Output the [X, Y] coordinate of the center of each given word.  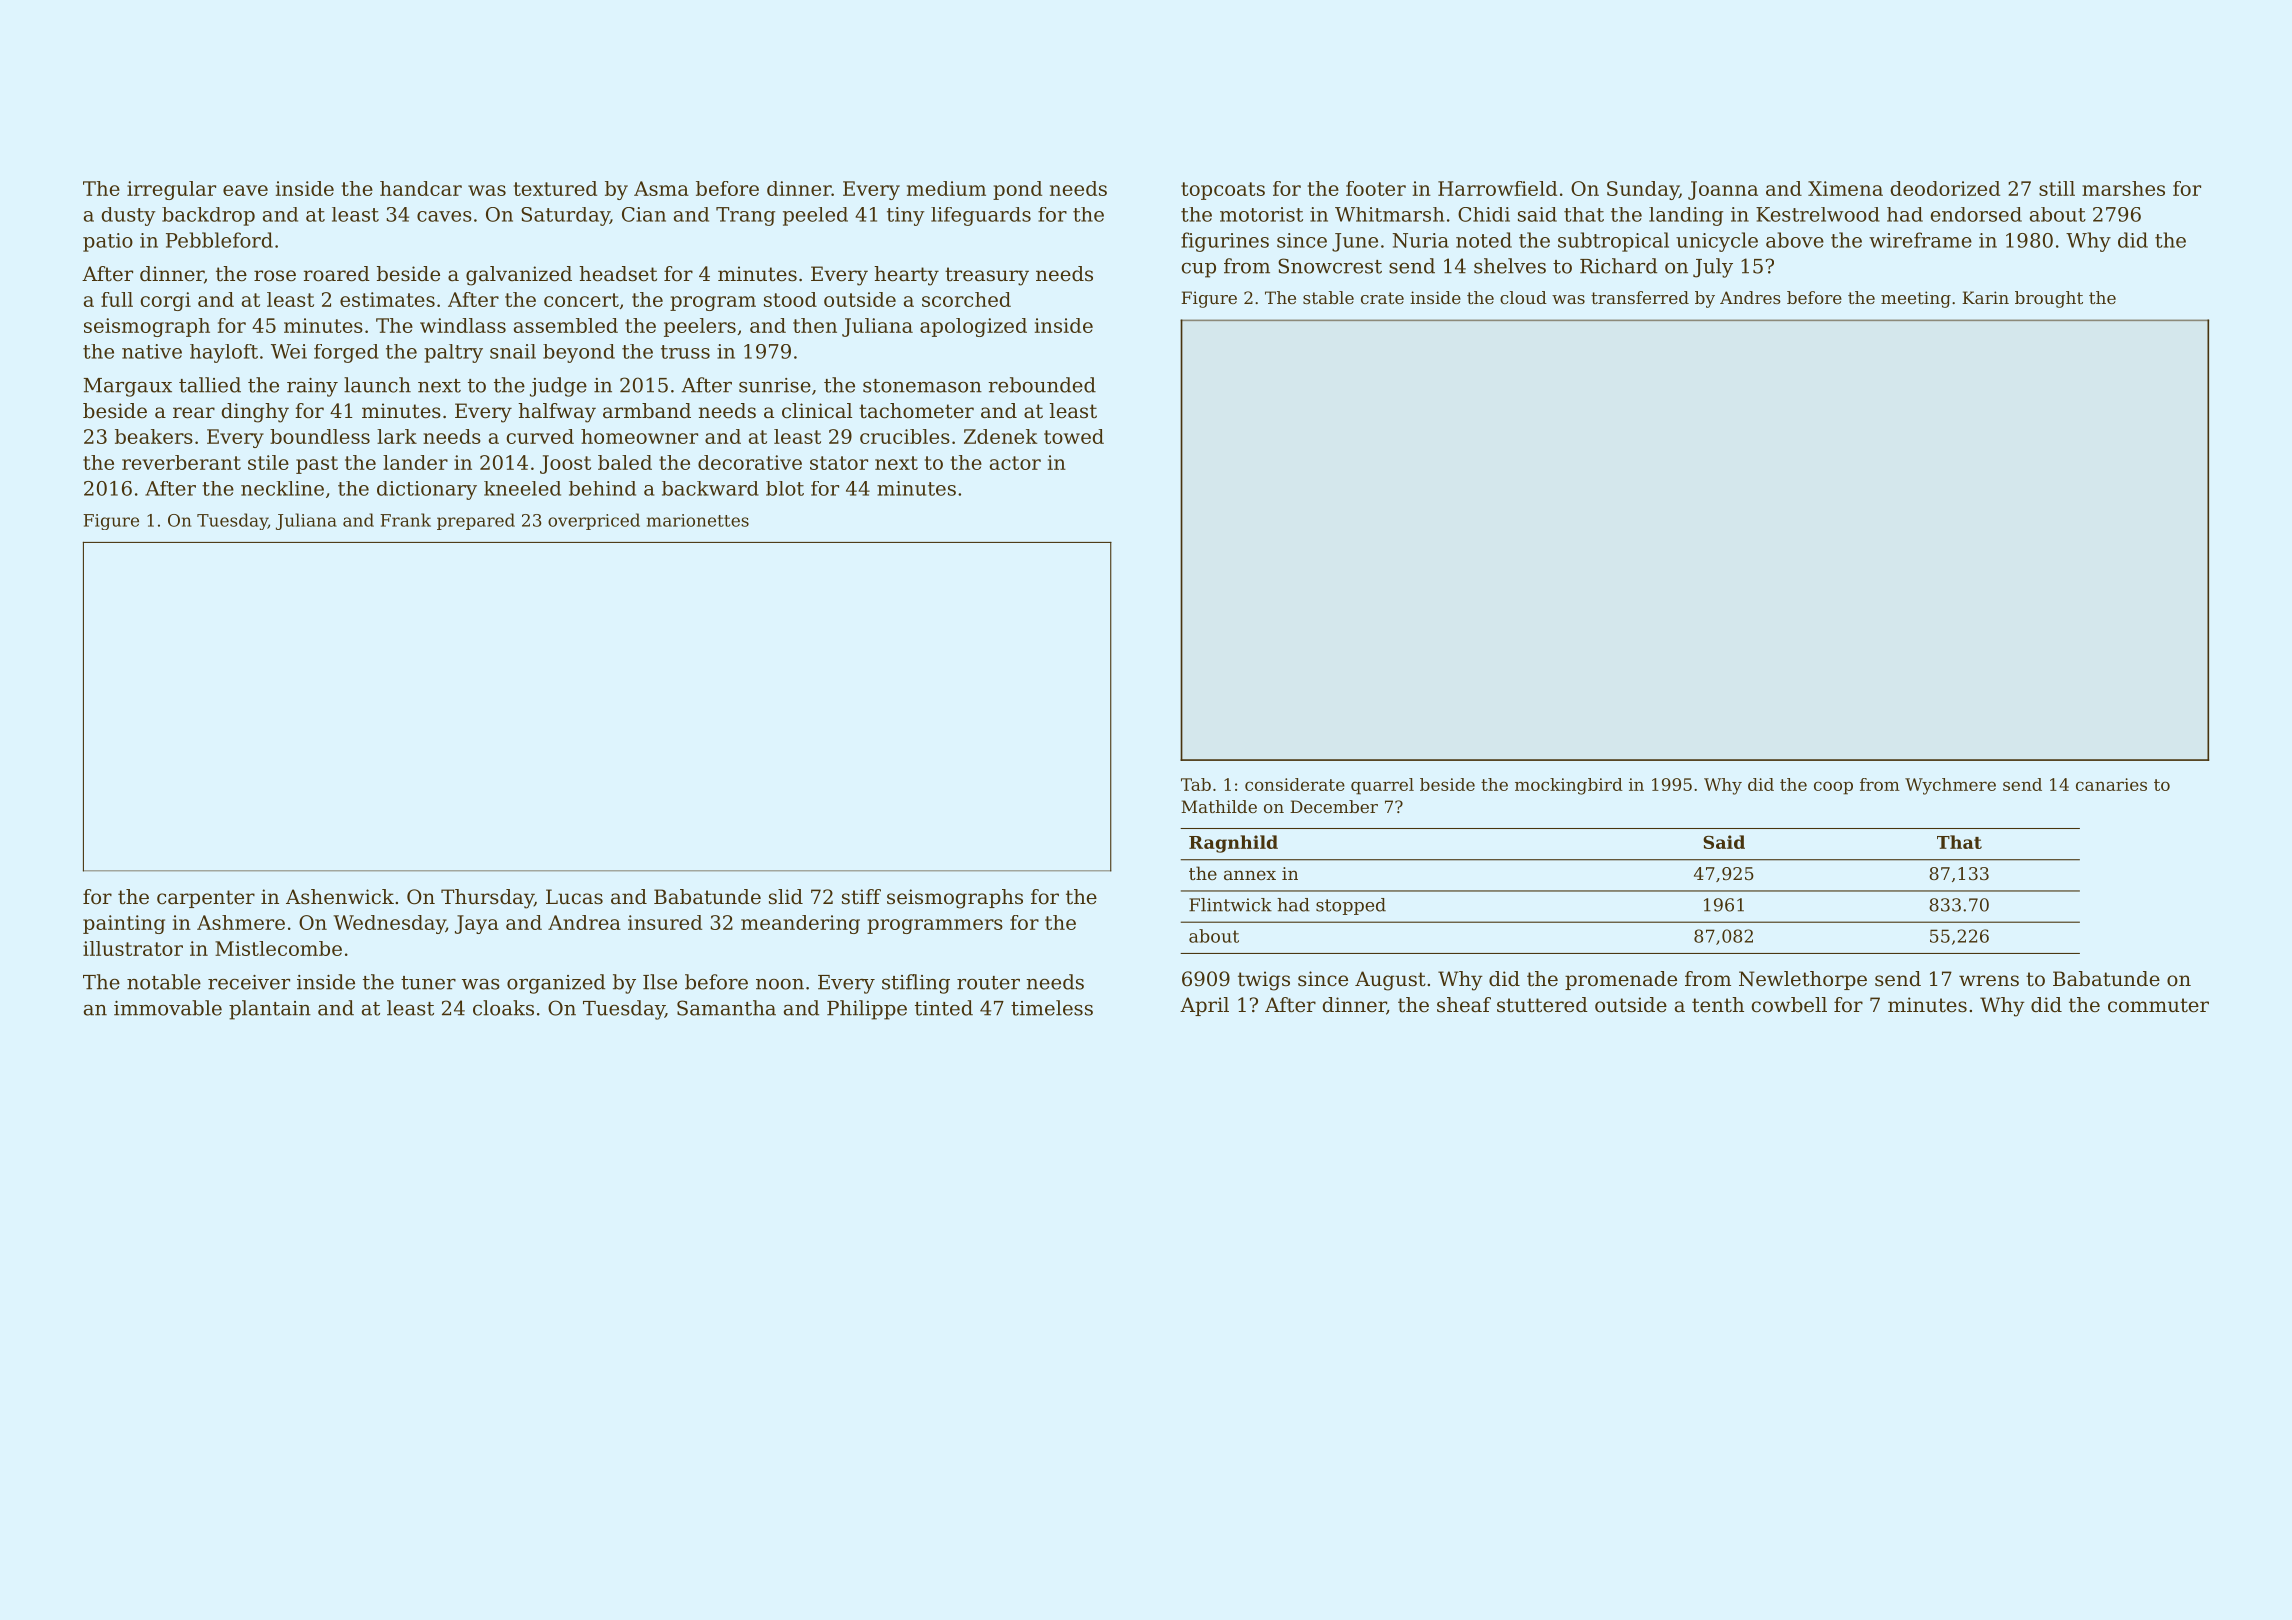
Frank [405, 520]
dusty [129, 216]
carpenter [206, 899]
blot [785, 488]
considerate [1295, 784]
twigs [1264, 981]
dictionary [427, 490]
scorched [966, 299]
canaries [2111, 784]
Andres [1750, 297]
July [1713, 268]
